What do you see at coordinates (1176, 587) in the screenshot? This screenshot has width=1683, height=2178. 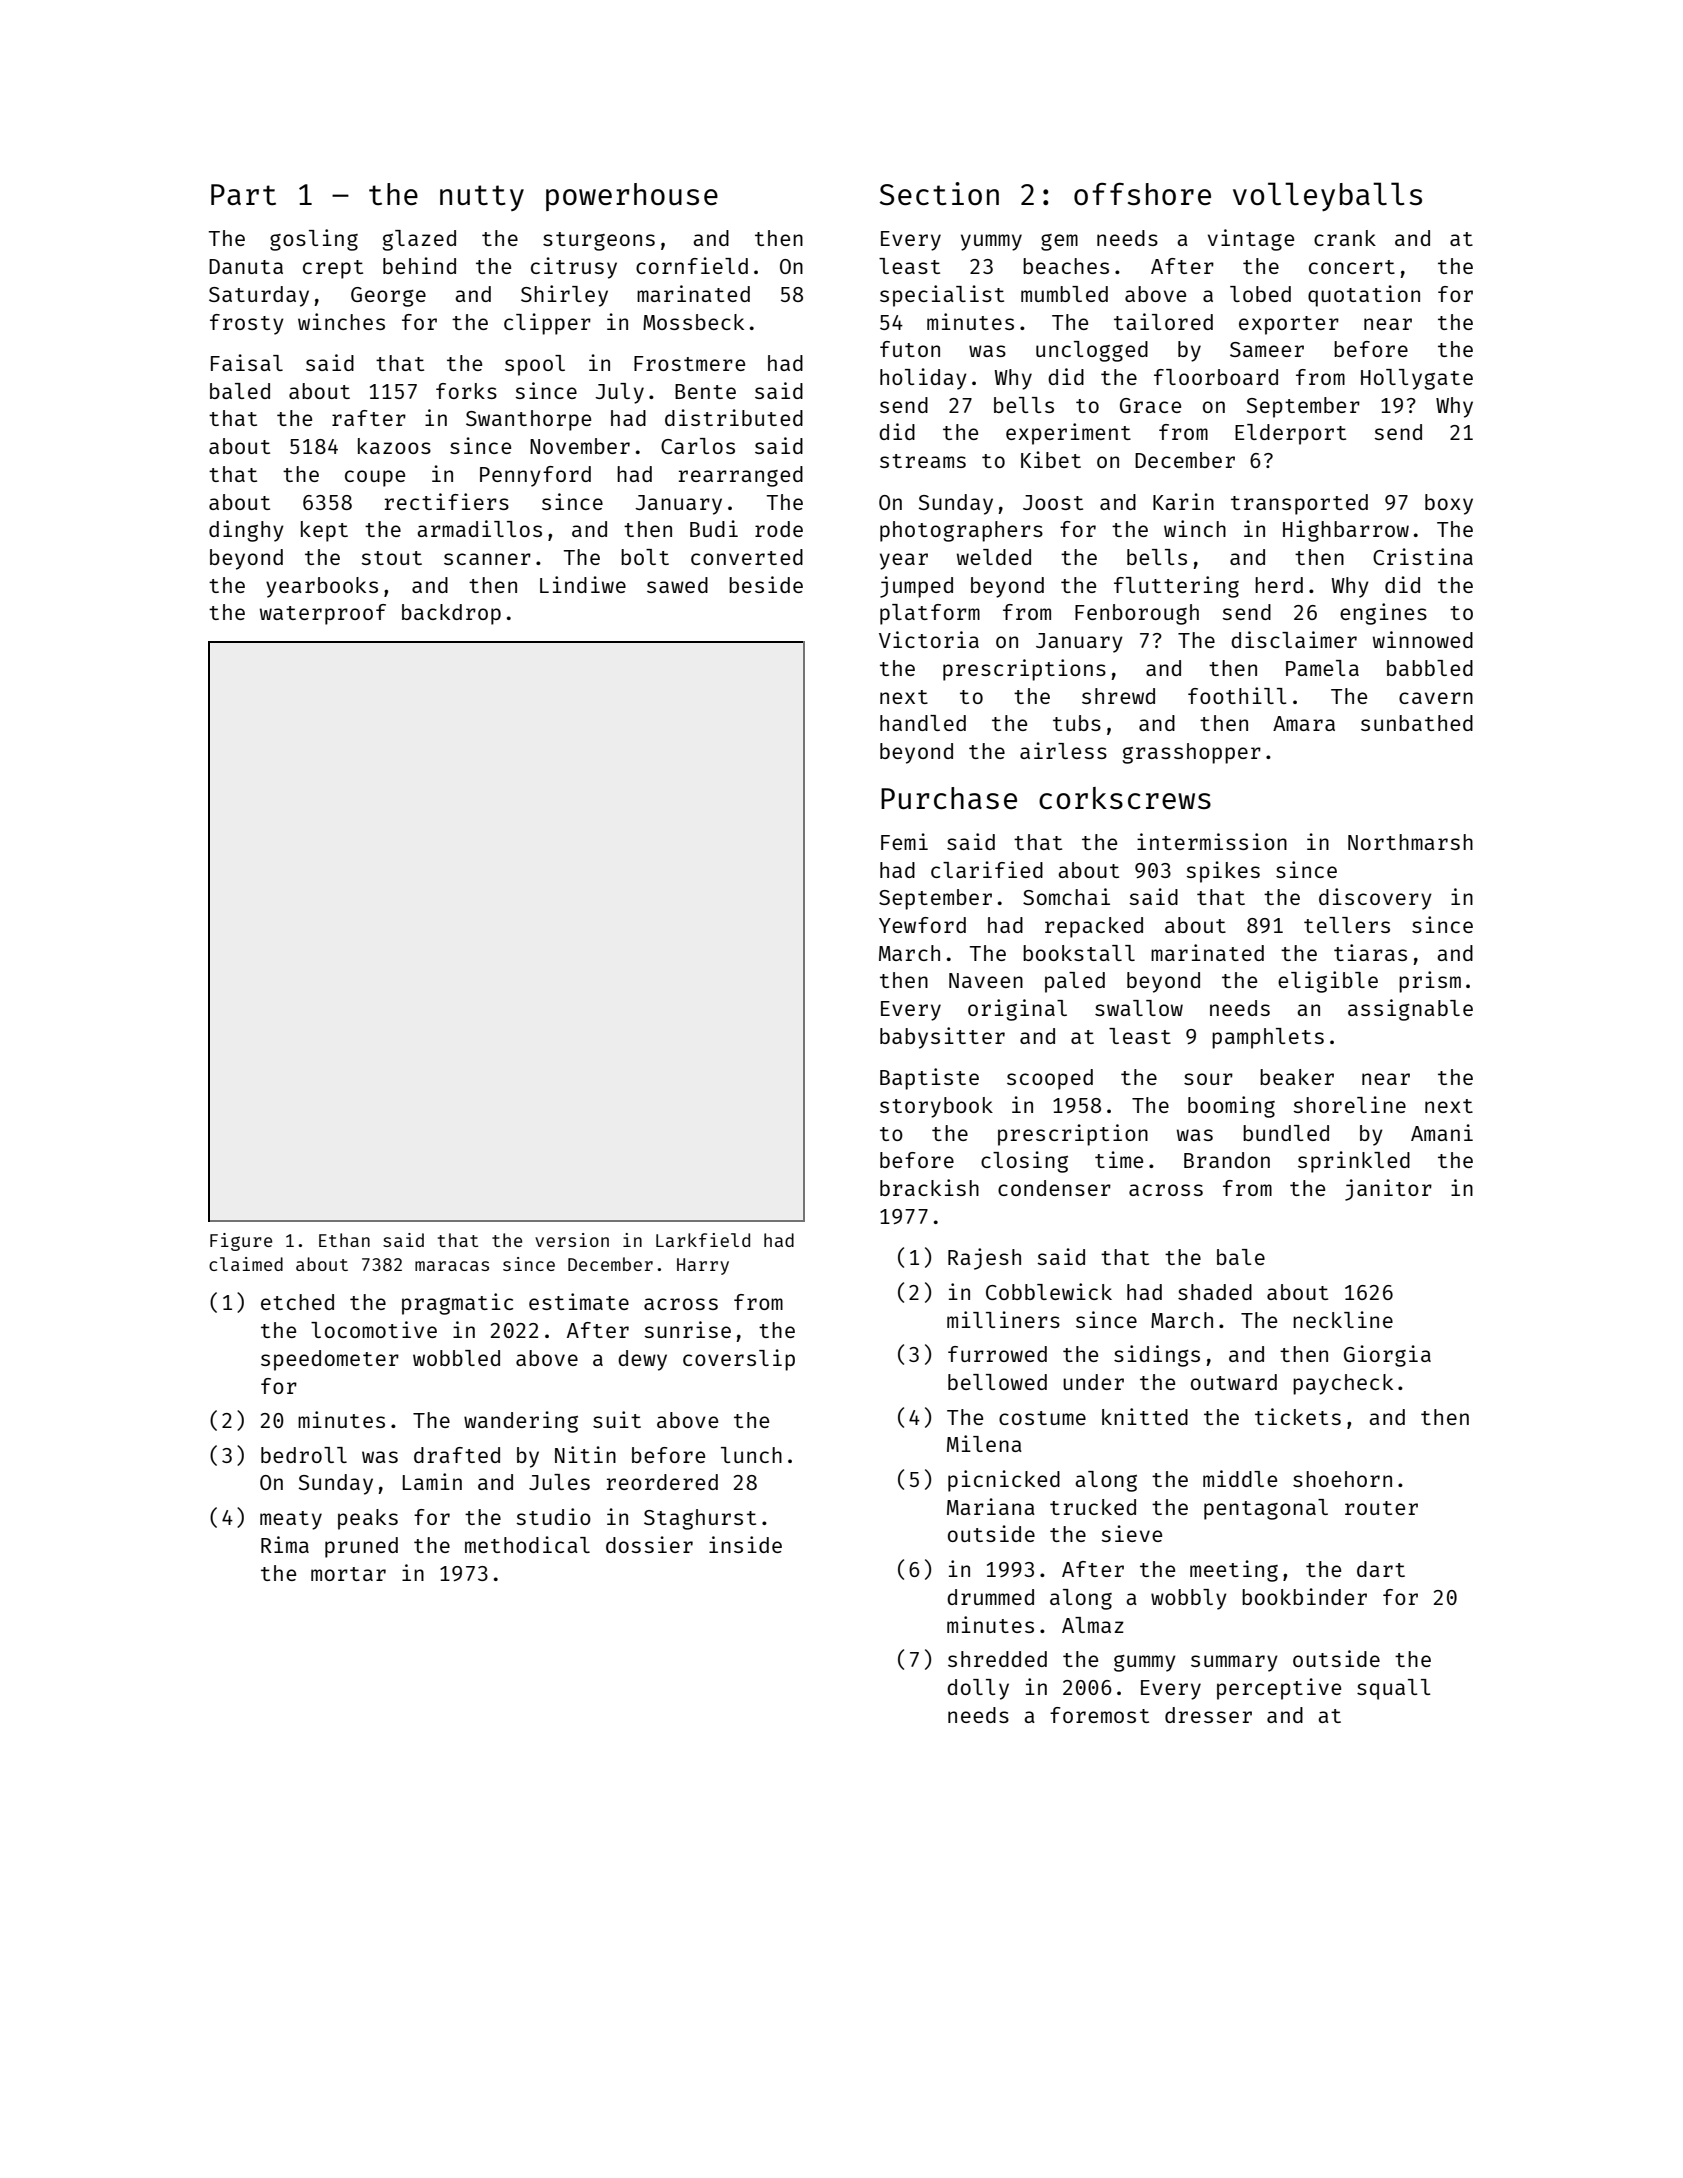 I see `fluttering` at bounding box center [1176, 587].
